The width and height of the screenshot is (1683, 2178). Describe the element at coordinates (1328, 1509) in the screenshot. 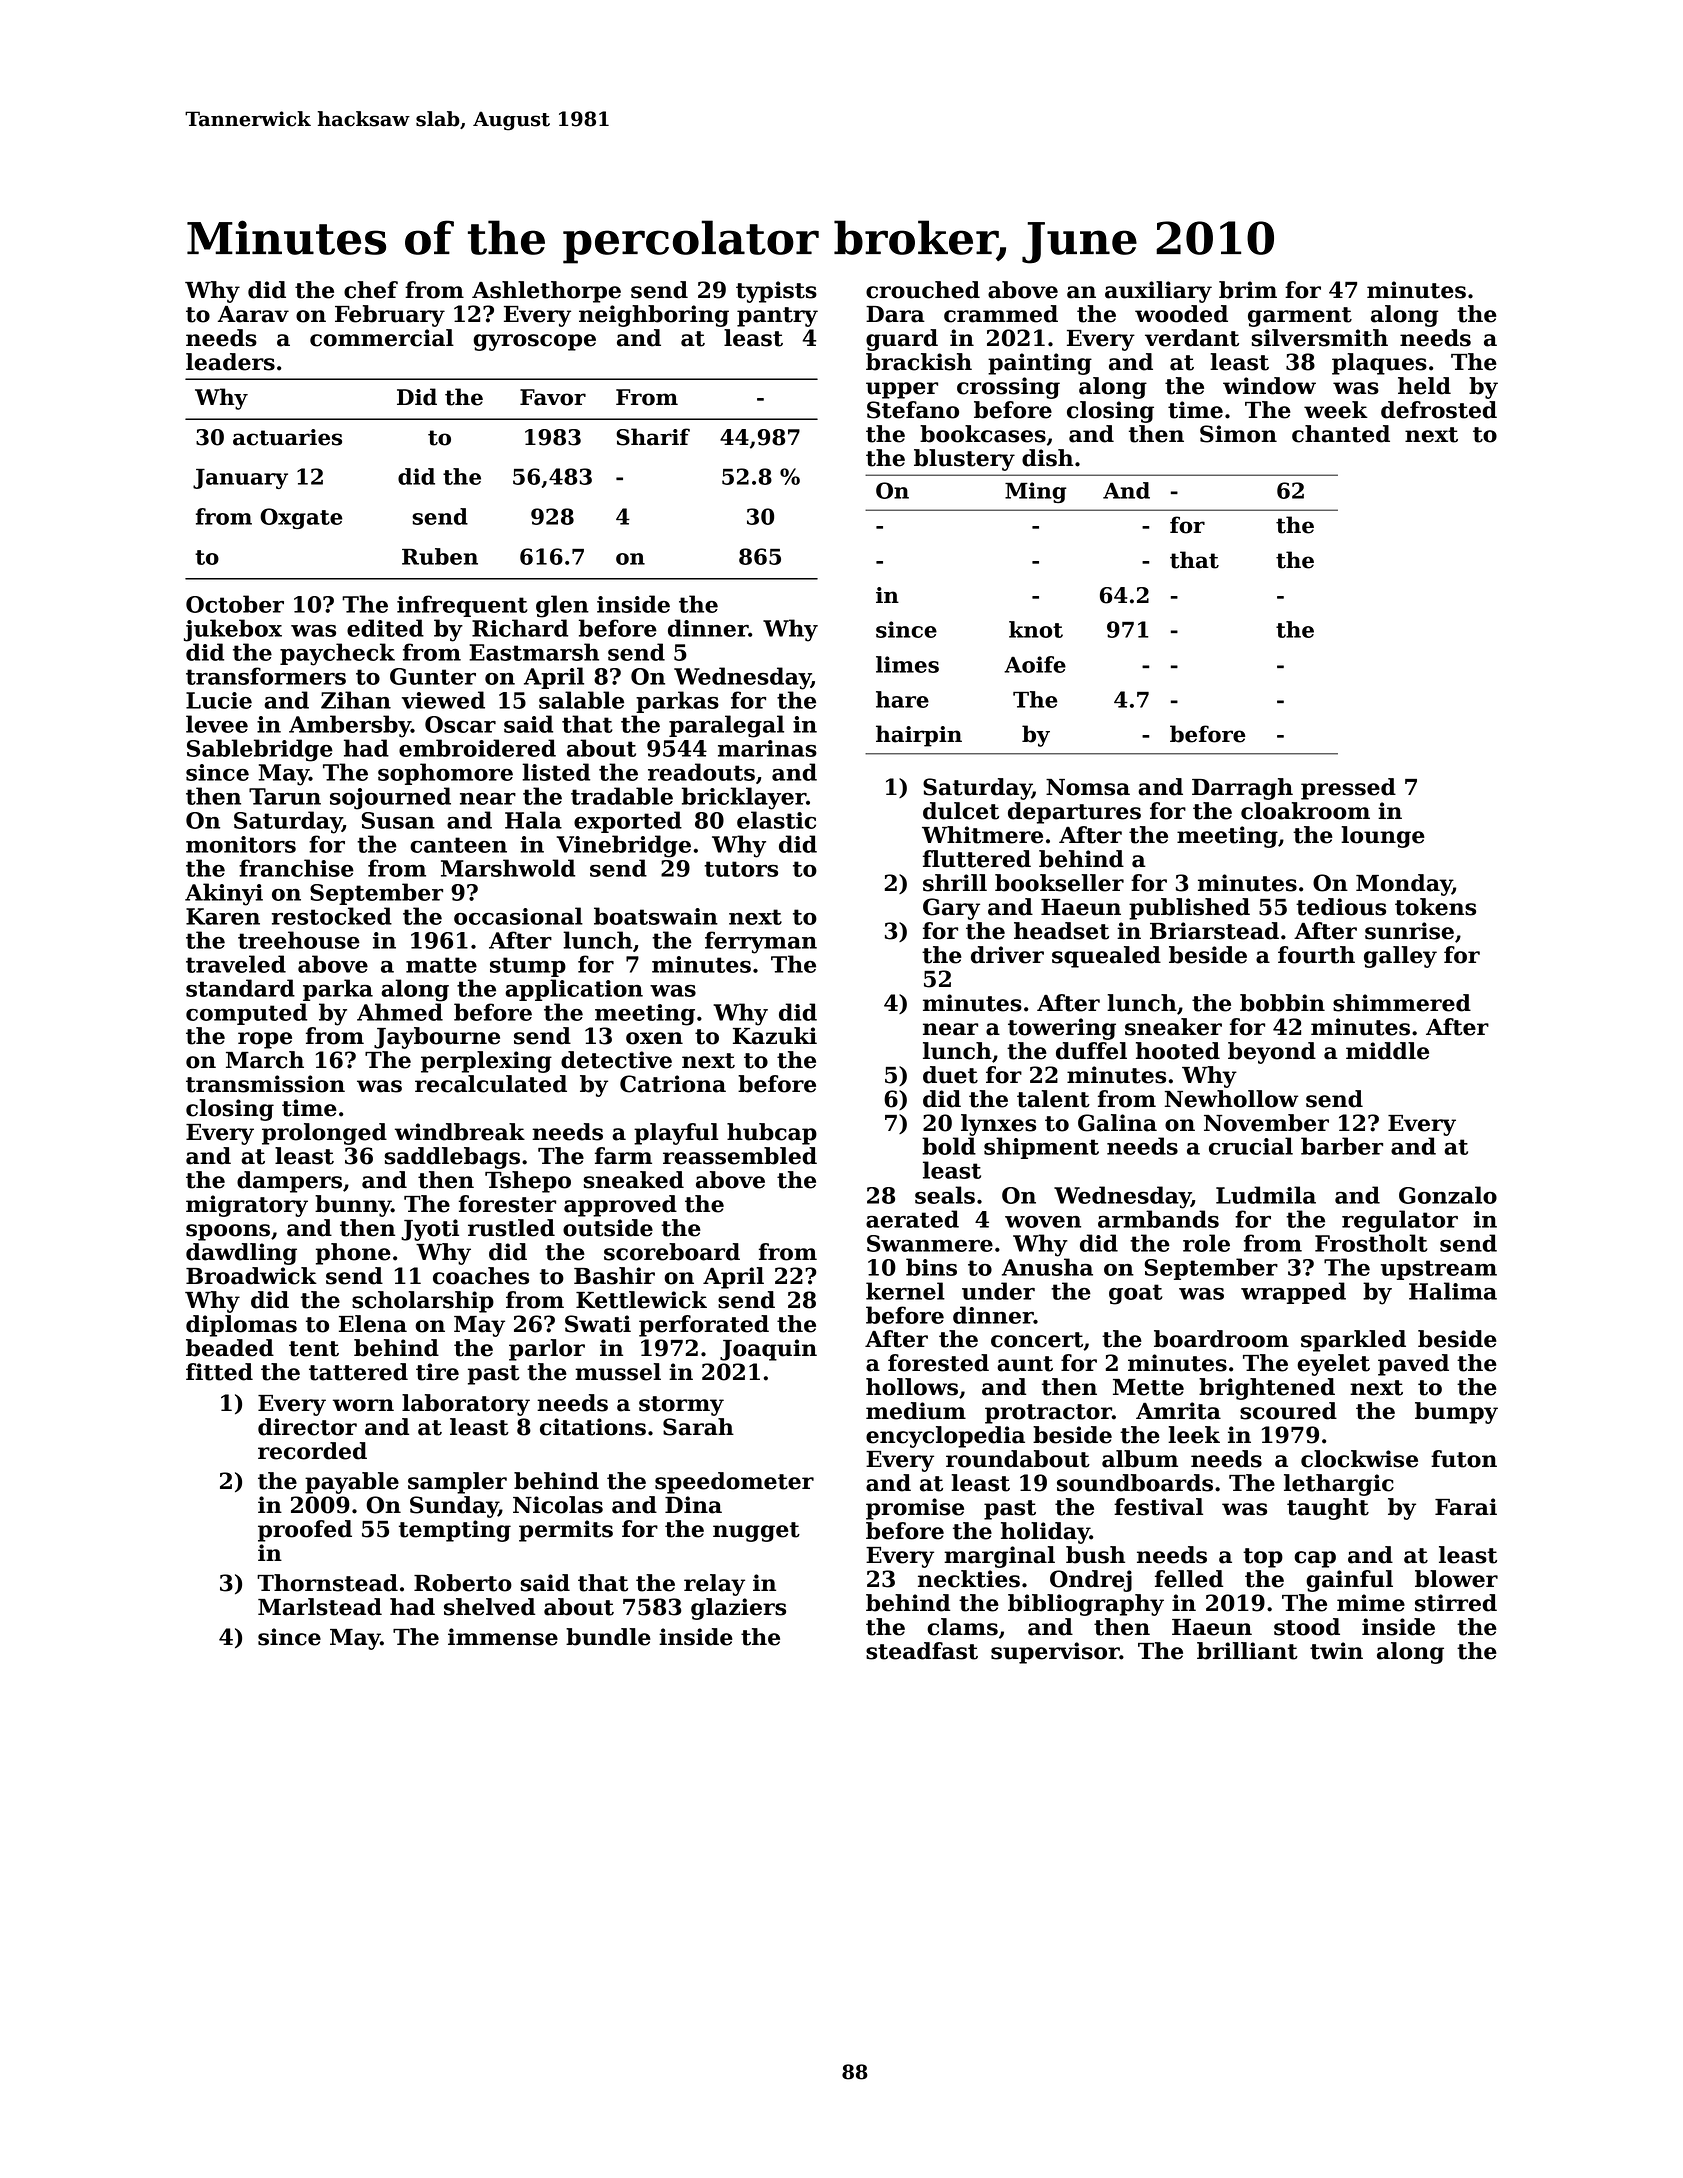

I see `taught` at that location.
